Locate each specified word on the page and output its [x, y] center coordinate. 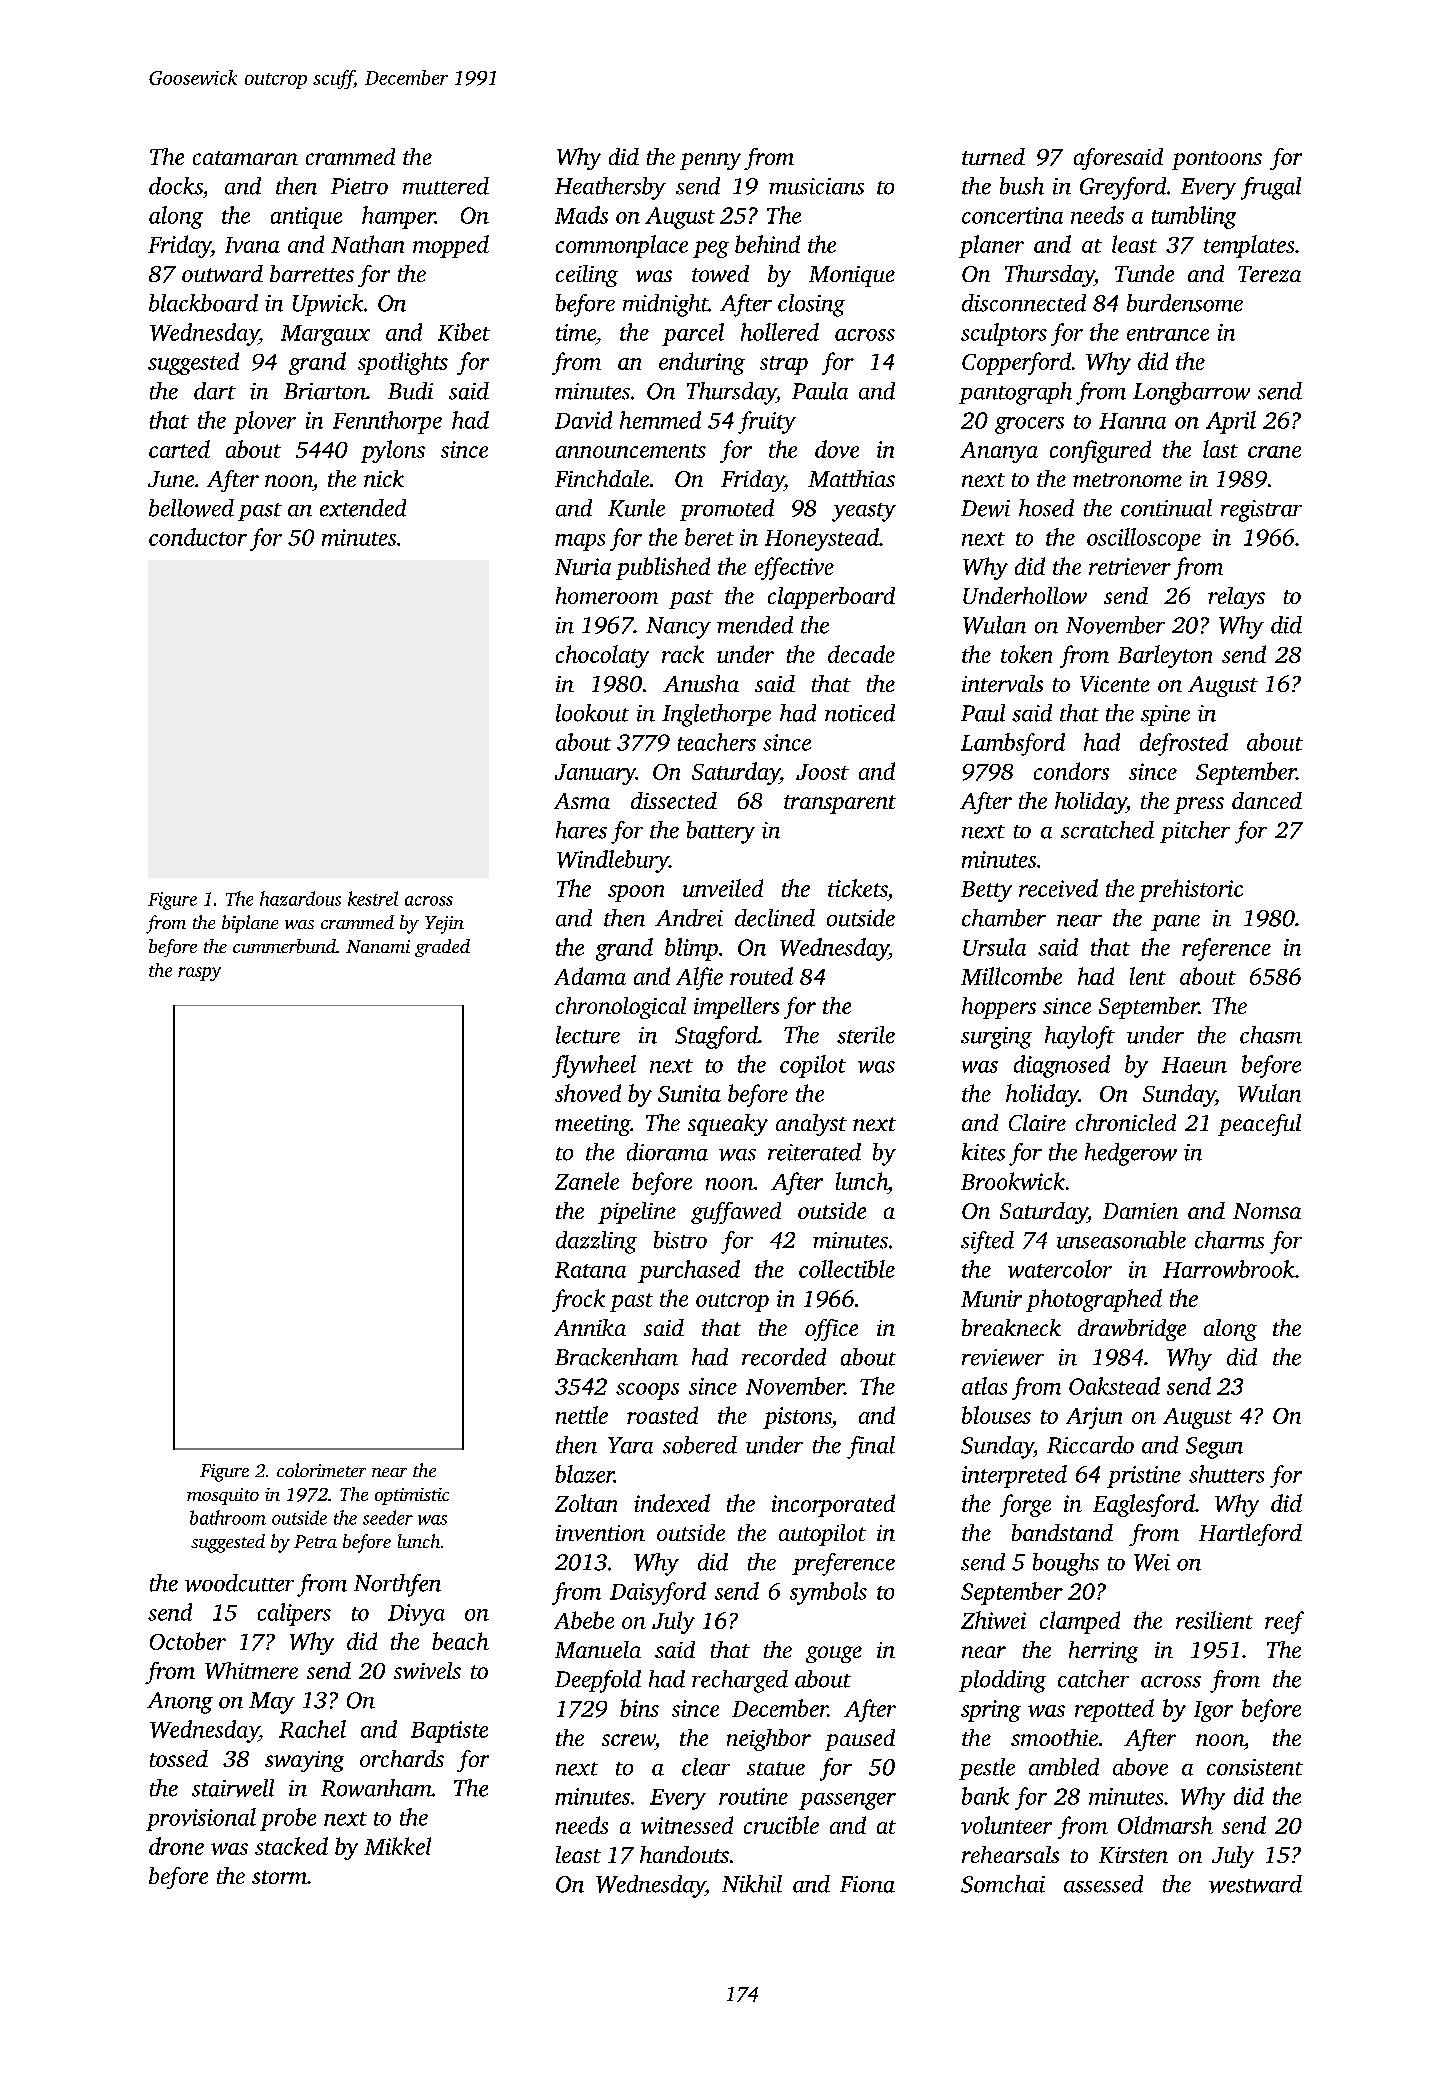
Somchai [1003, 1884]
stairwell [233, 1788]
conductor [198, 537]
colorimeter [321, 1470]
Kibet [464, 332]
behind [767, 244]
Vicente [1115, 684]
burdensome [1185, 303]
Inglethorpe [716, 715]
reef [1284, 1622]
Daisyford [658, 1593]
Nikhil [752, 1884]
